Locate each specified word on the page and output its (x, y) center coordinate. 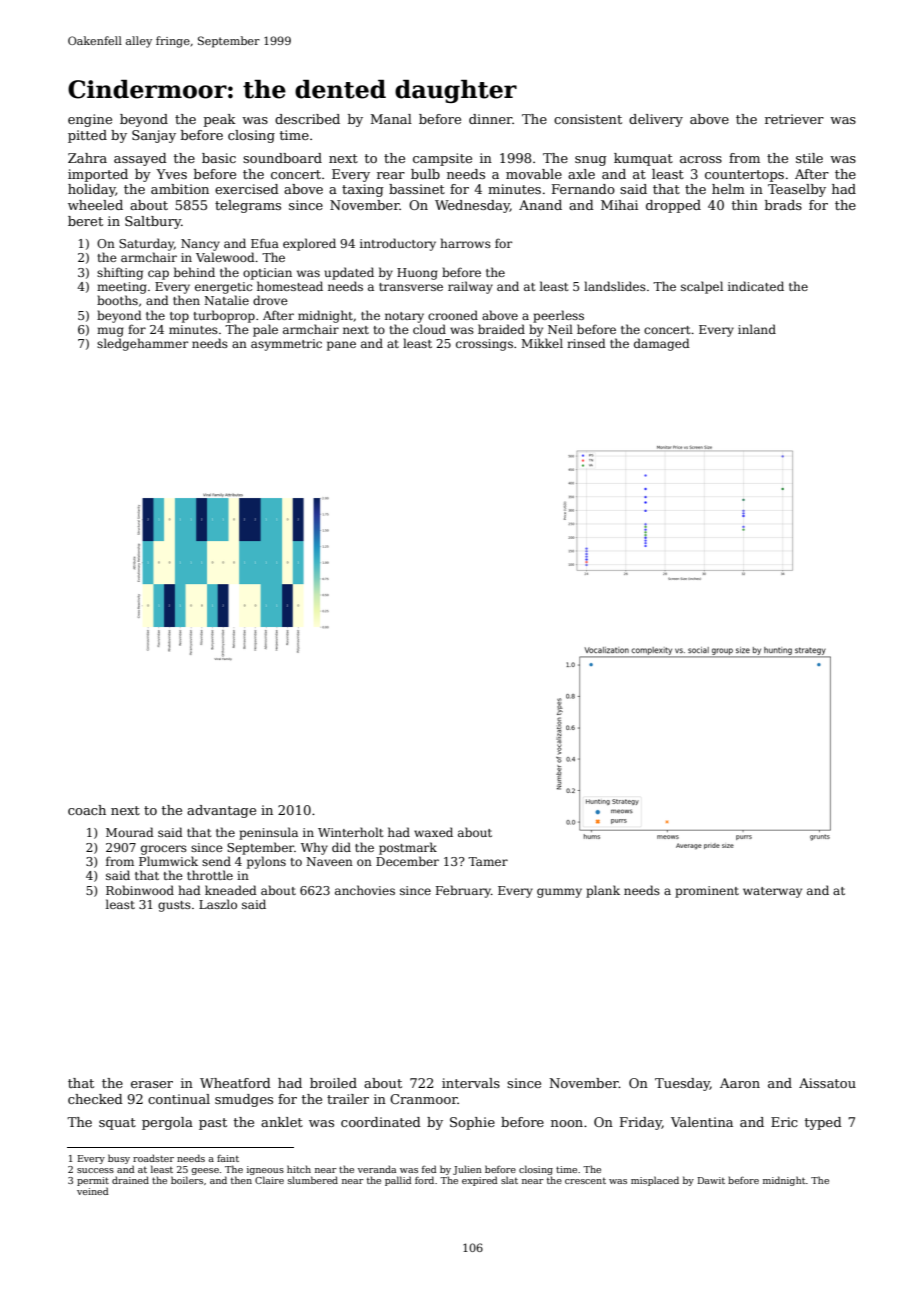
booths (117, 300)
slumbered (313, 1180)
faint (228, 1158)
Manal (391, 119)
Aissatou (827, 1083)
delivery (656, 120)
